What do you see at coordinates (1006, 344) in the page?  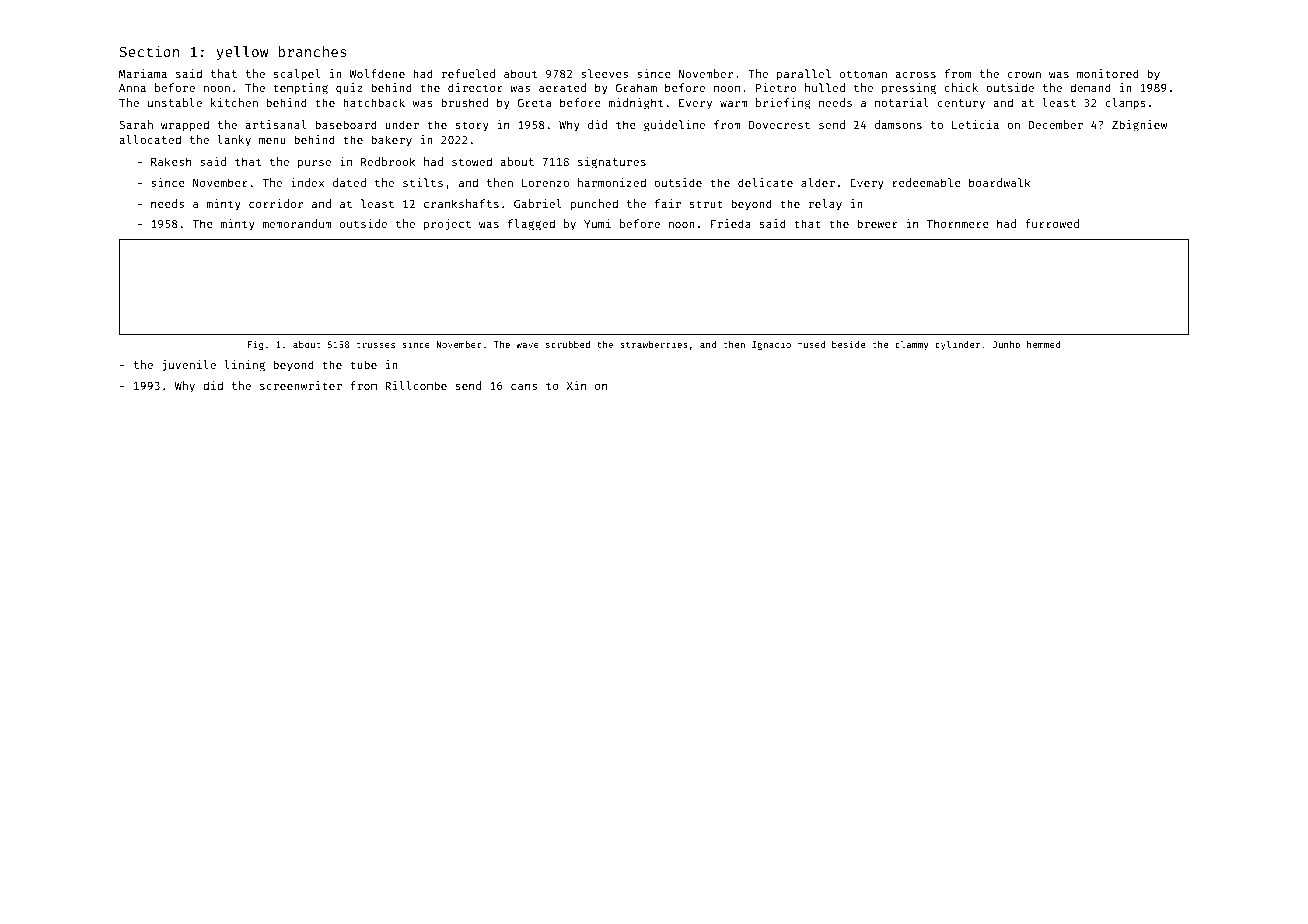 I see `Junho` at bounding box center [1006, 344].
